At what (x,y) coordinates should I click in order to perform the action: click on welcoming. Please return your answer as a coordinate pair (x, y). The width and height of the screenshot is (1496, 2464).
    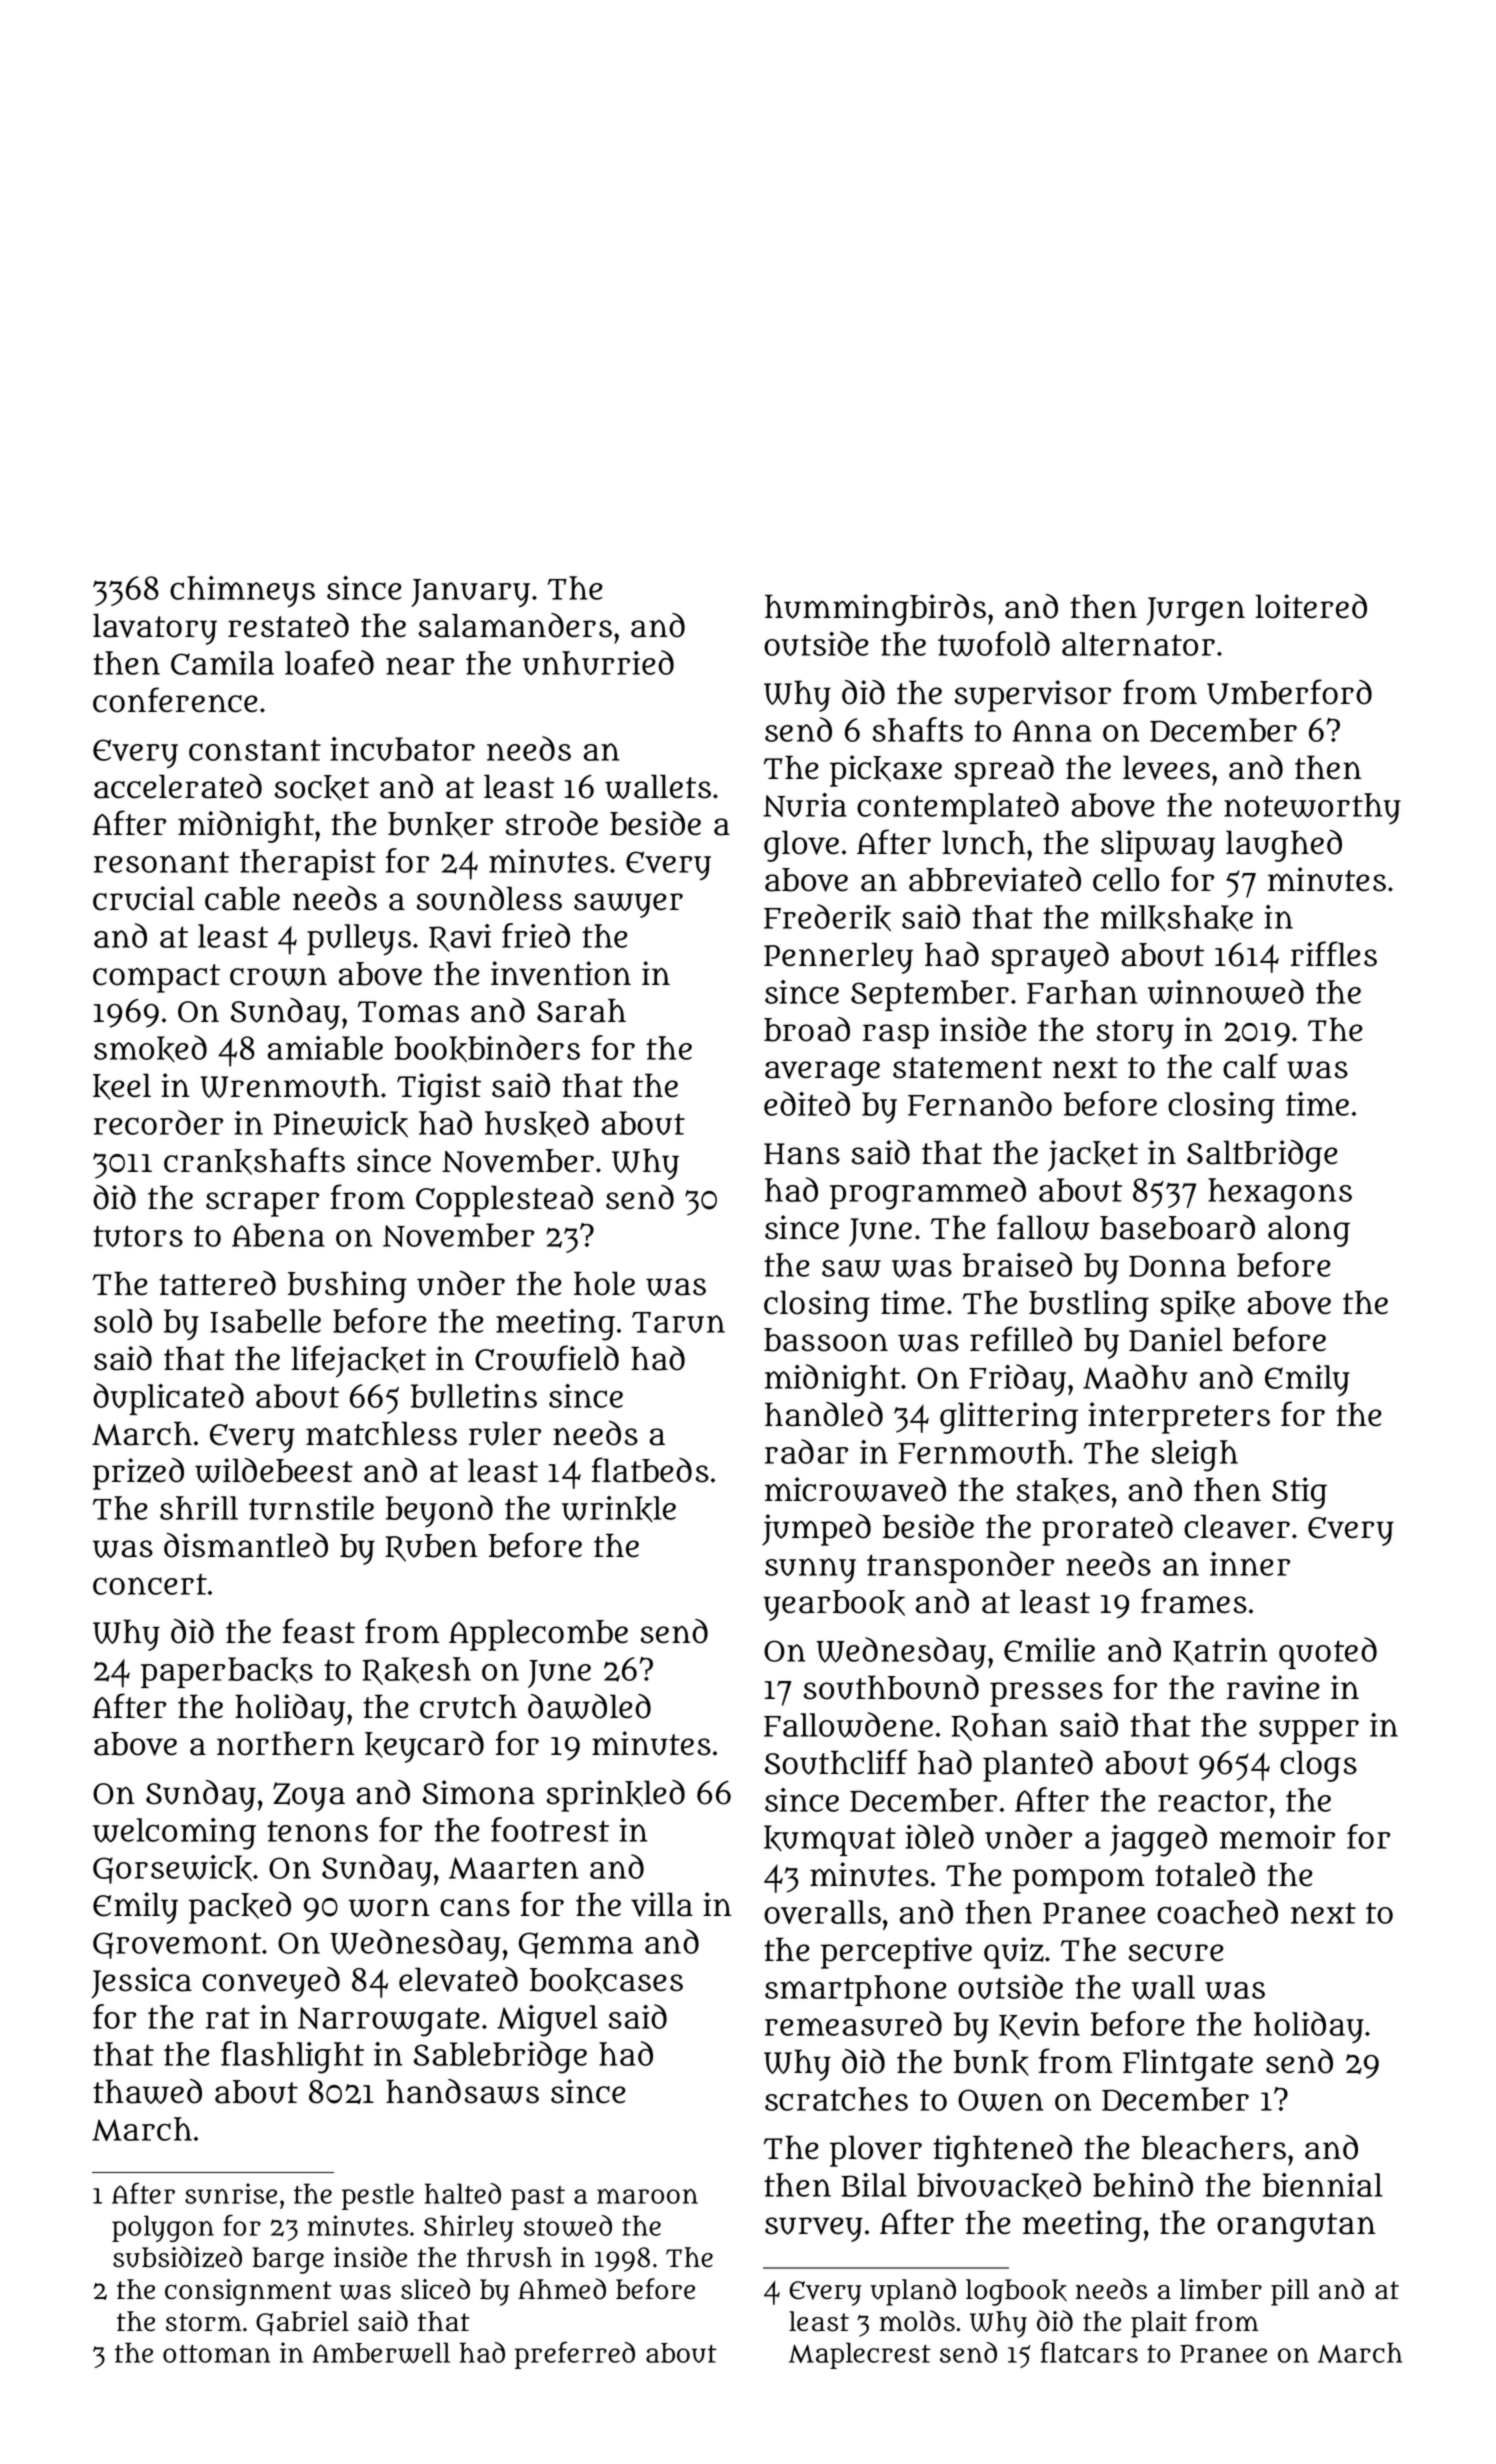
    Looking at the image, I should click on (174, 1834).
